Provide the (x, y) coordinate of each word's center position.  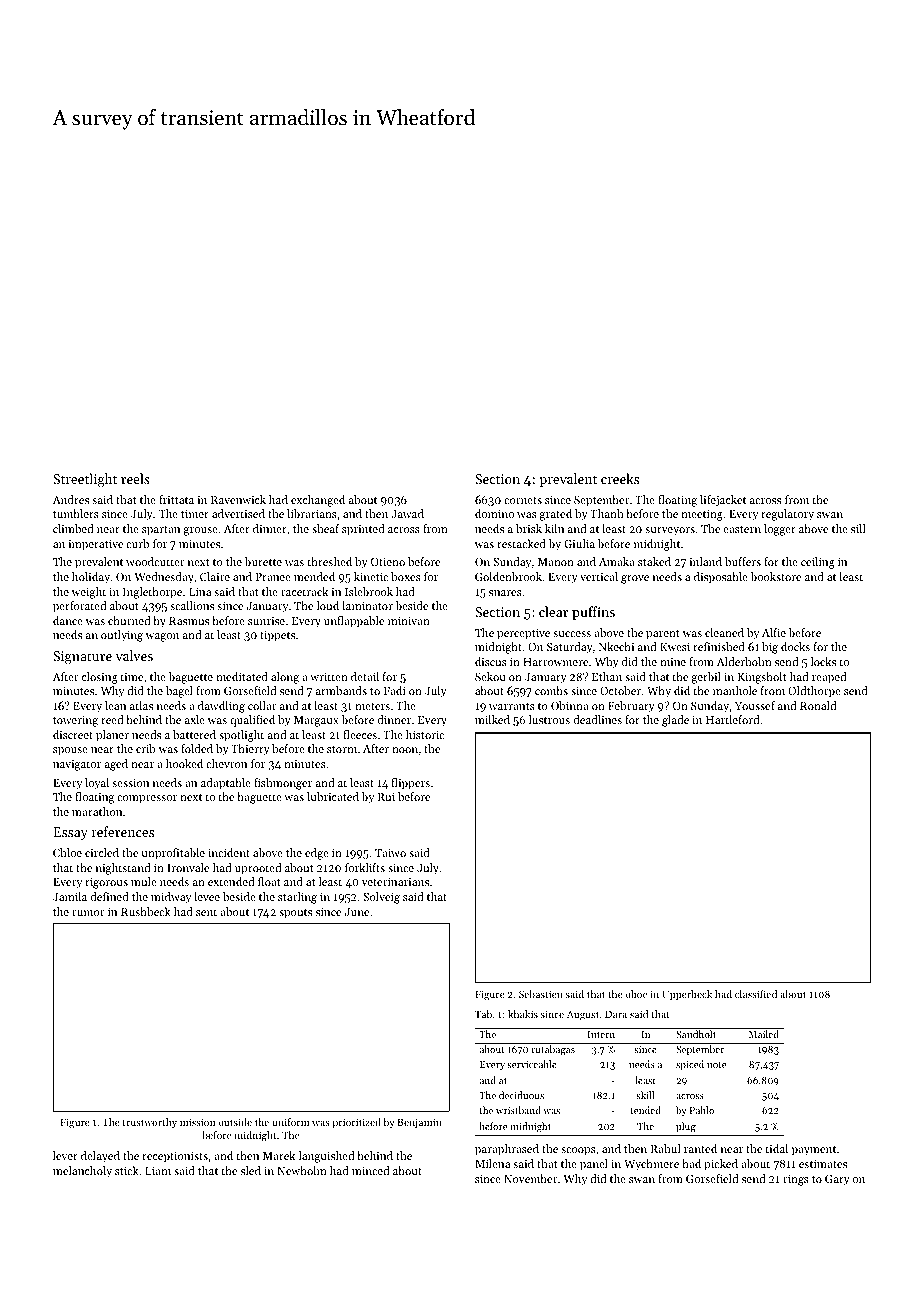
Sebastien (541, 994)
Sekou (490, 676)
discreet (73, 734)
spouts (295, 914)
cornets (523, 500)
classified (756, 994)
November (530, 1178)
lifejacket (723, 501)
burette (263, 561)
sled (251, 1170)
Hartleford (732, 719)
